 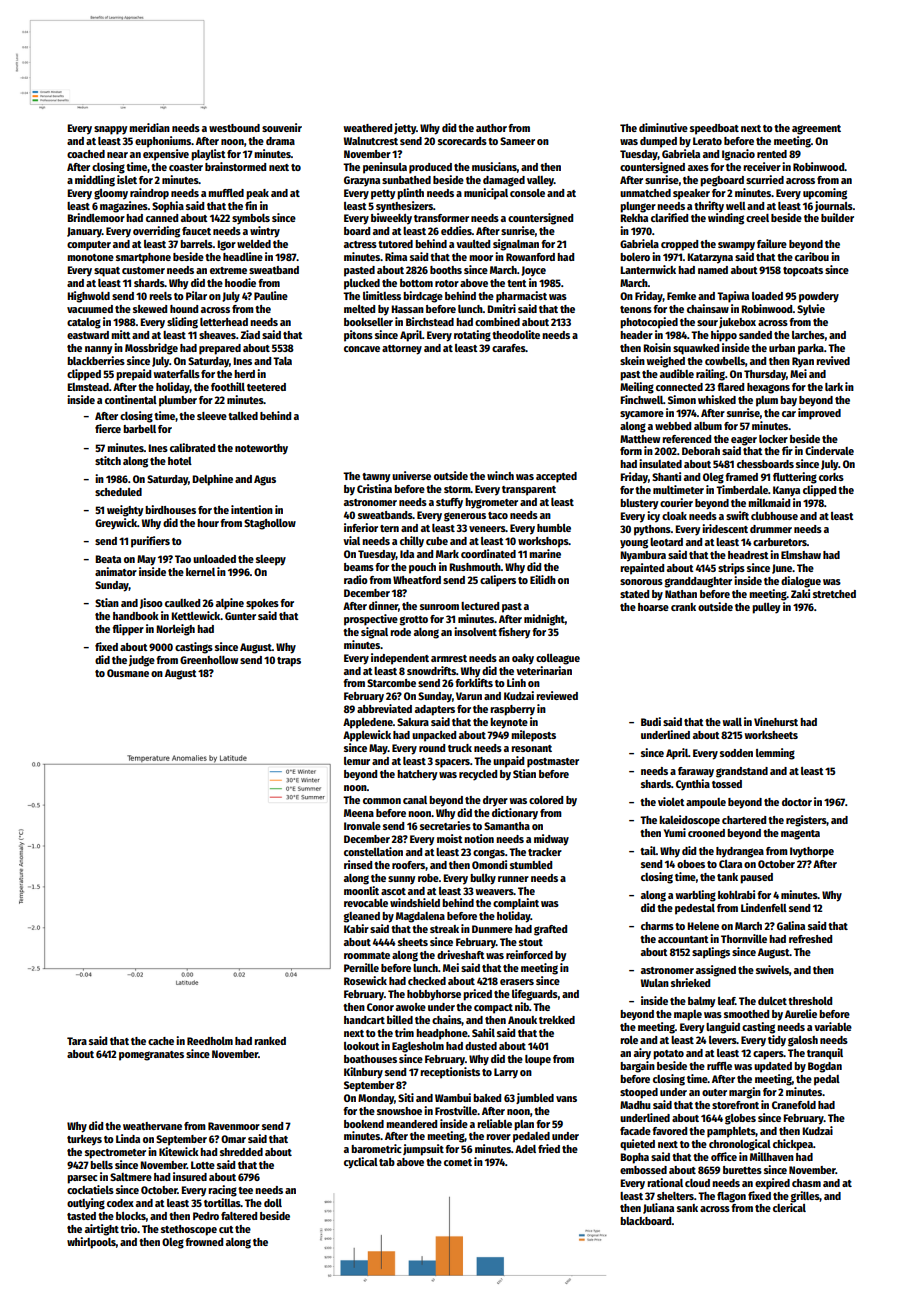 What do you see at coordinates (810, 1001) in the image?
I see `threshold` at bounding box center [810, 1001].
